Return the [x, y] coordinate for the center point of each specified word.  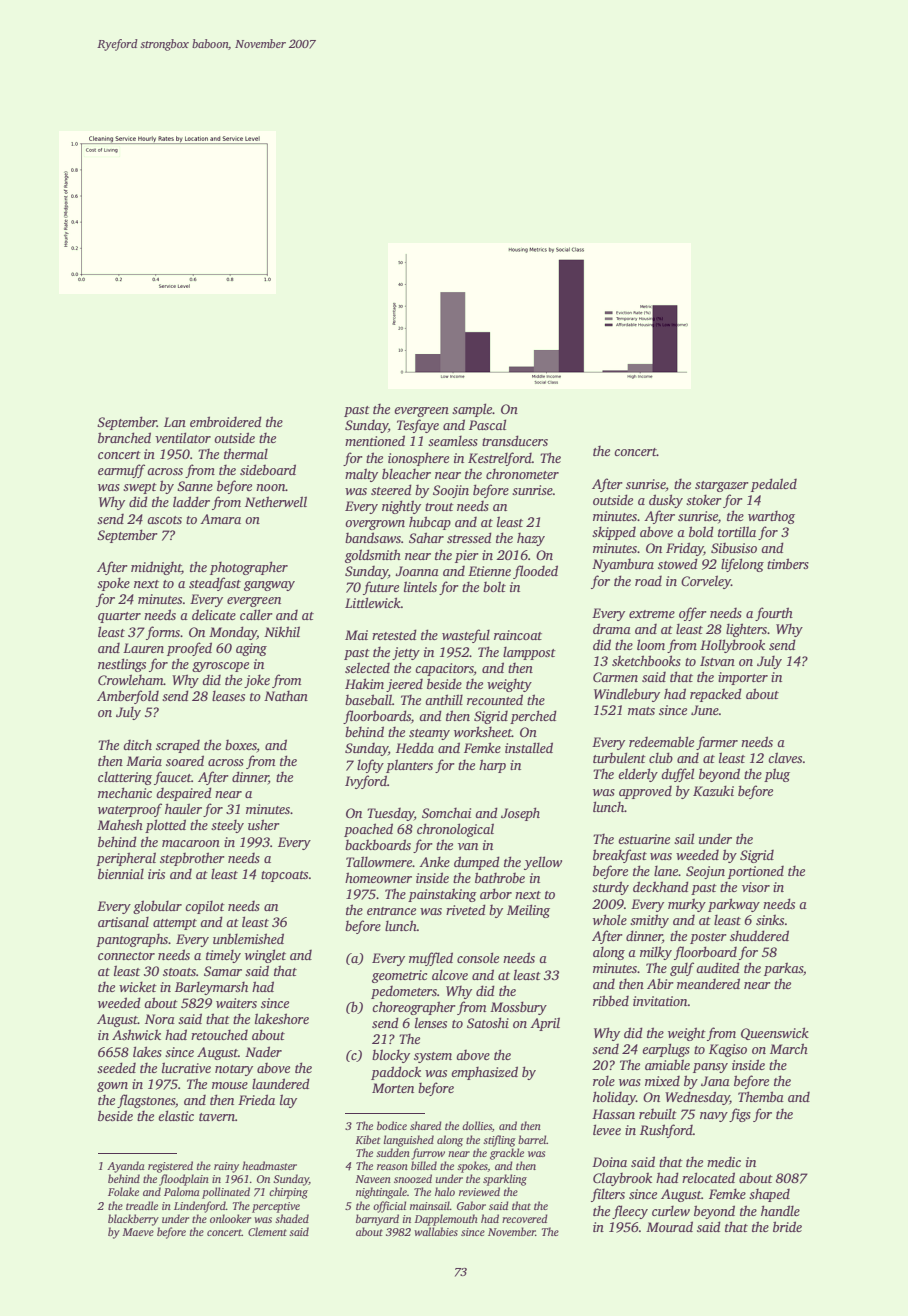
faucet [172, 778]
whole [610, 919]
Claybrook [622, 1179]
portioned [756, 872]
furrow [428, 1154]
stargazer [722, 486]
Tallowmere [379, 861]
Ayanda [126, 1167]
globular [157, 907]
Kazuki [713, 790]
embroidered [226, 421]
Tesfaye [418, 426]
